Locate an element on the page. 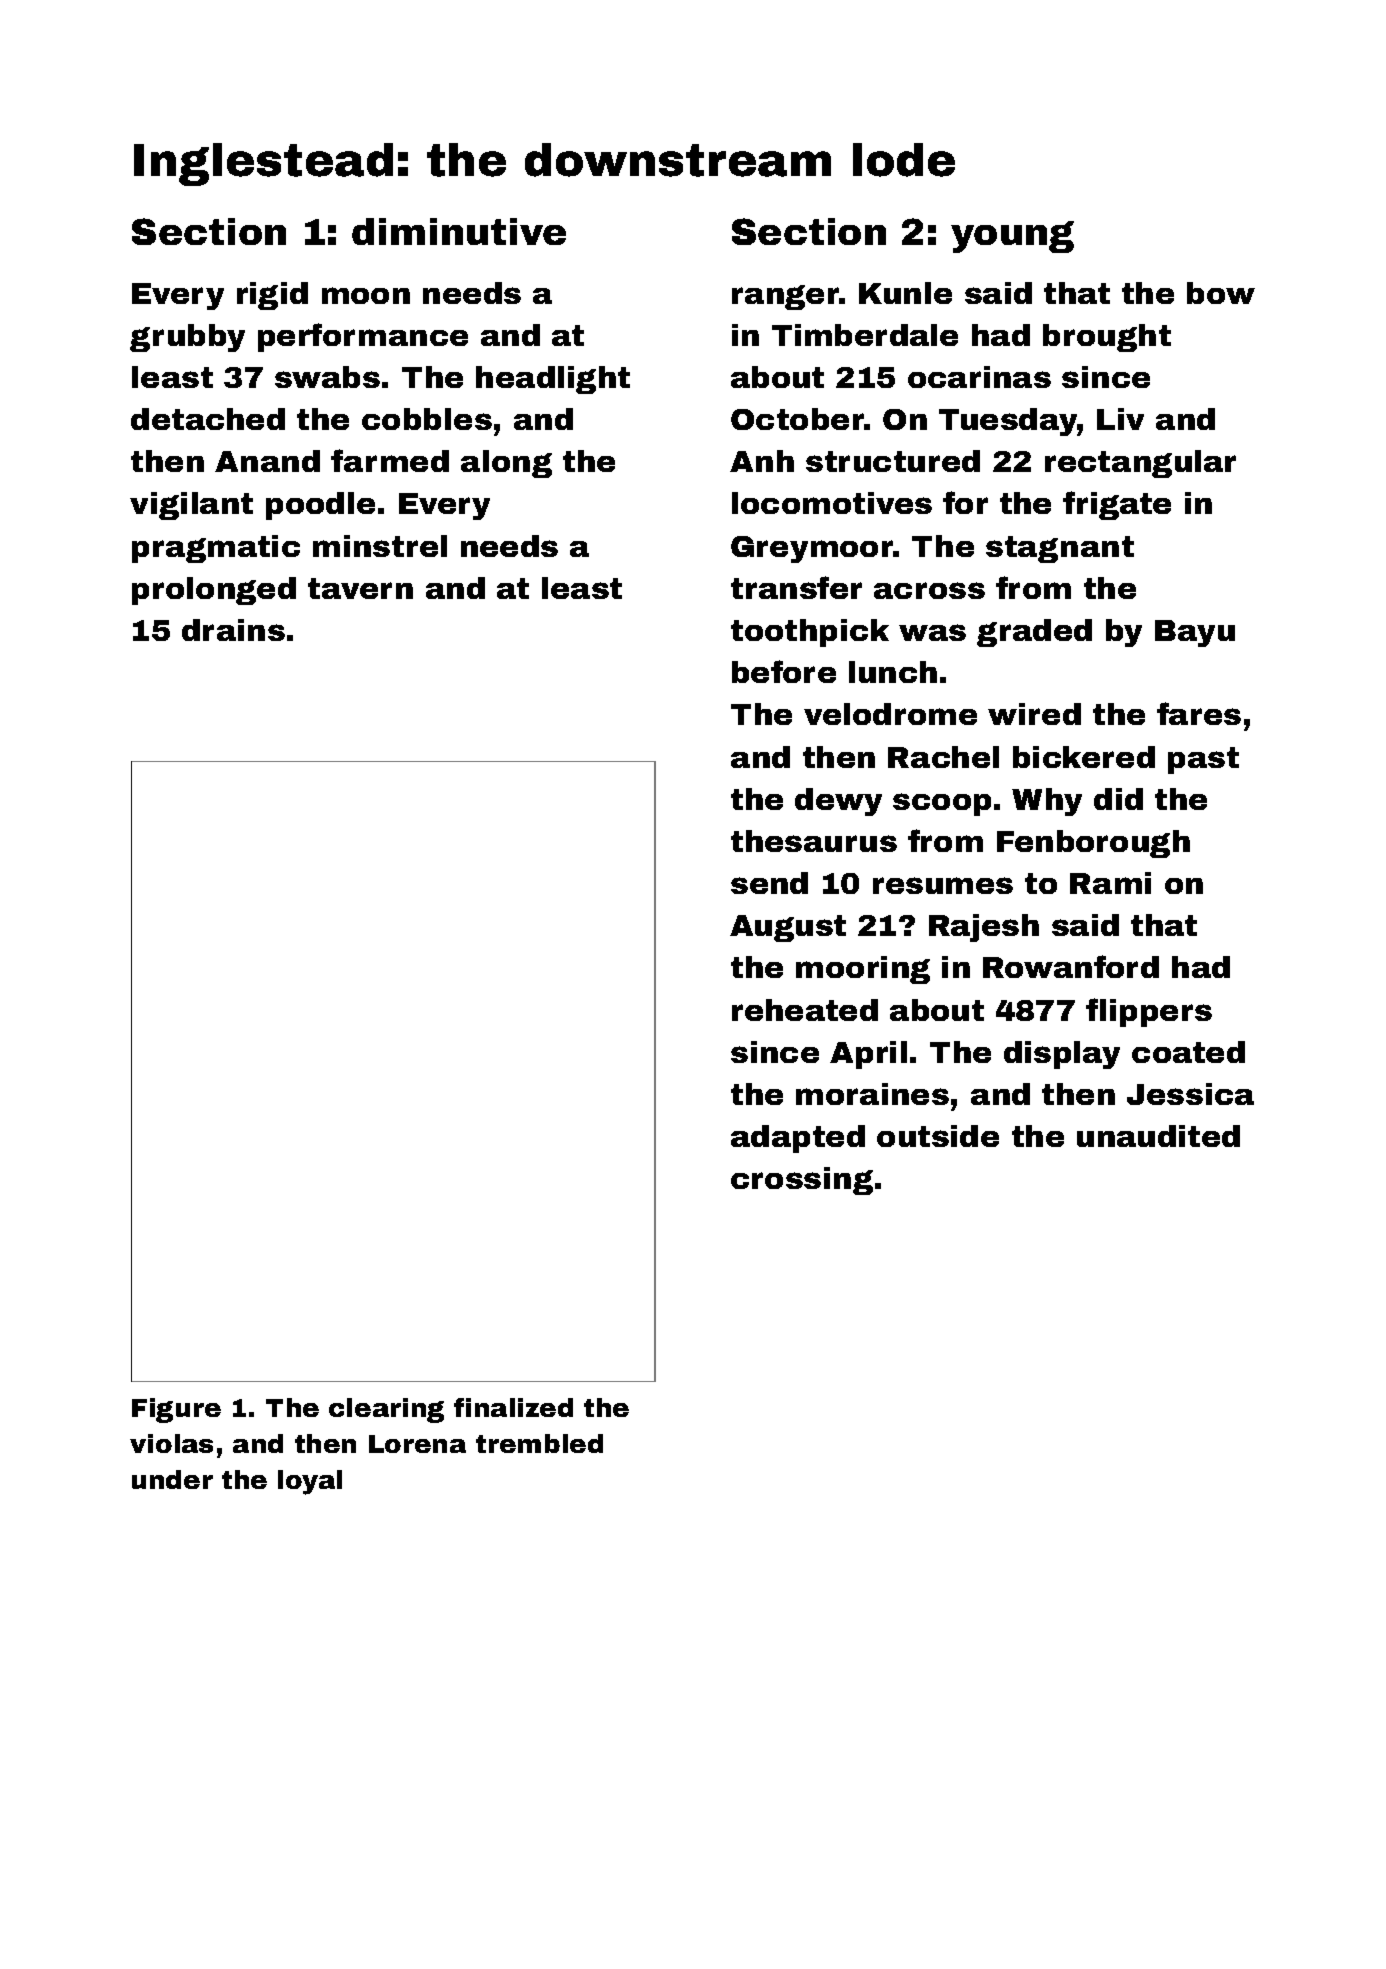  prolonged is located at coordinates (214, 591).
